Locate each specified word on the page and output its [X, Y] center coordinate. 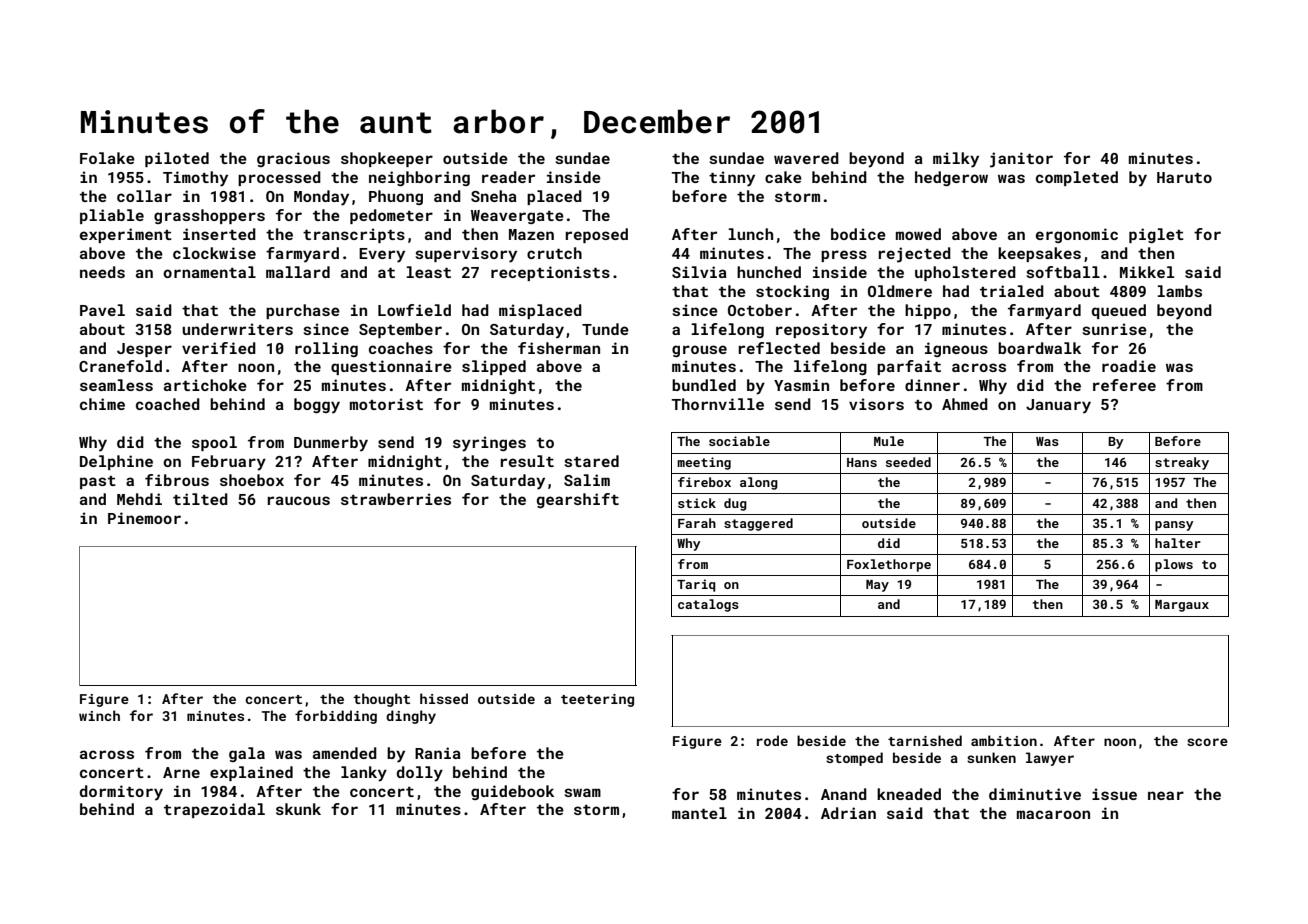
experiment [126, 235]
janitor [1021, 160]
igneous [956, 349]
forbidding [336, 717]
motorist [386, 404]
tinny [732, 179]
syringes [489, 444]
